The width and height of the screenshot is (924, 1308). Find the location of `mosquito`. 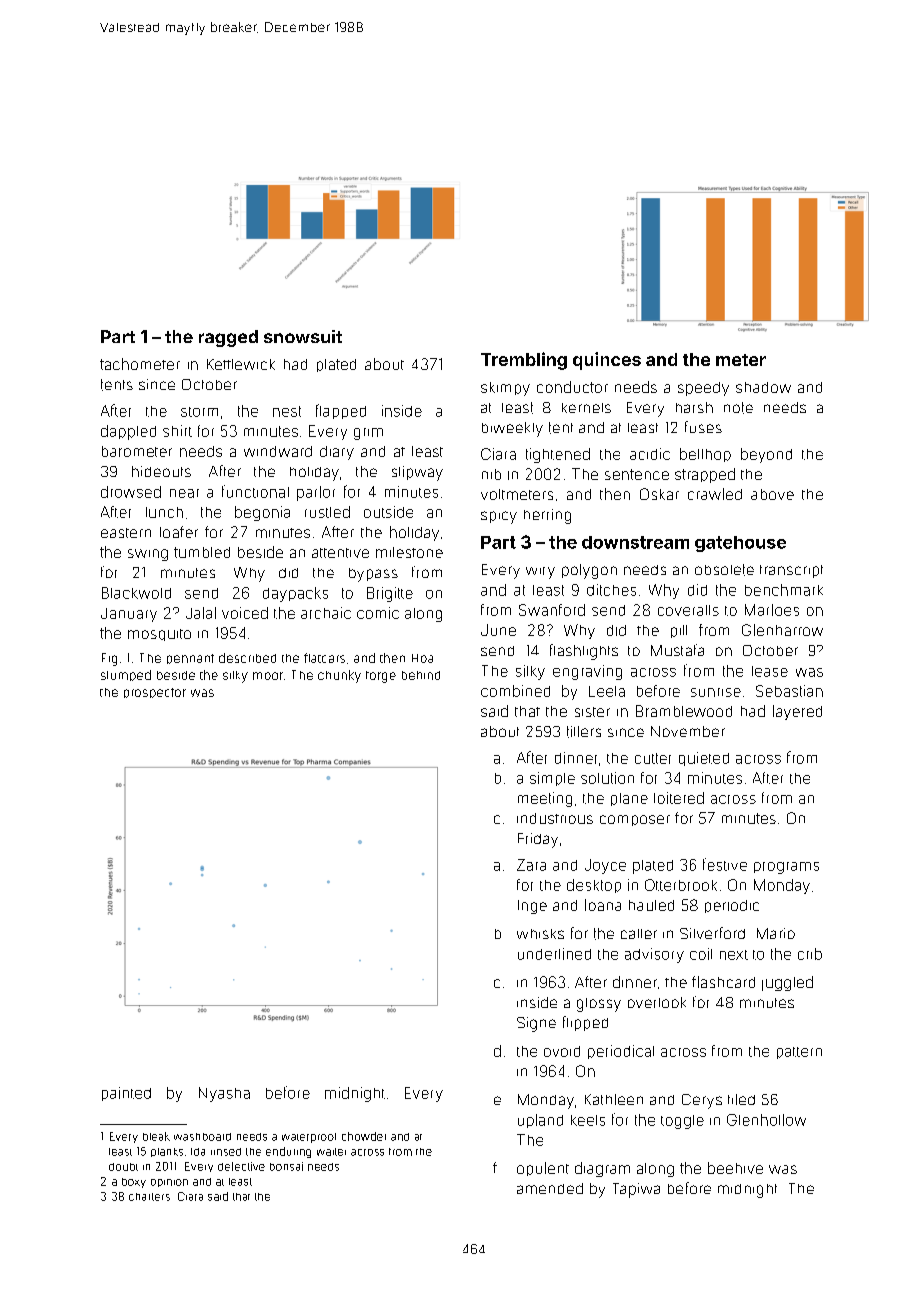

mosquito is located at coordinates (159, 635).
